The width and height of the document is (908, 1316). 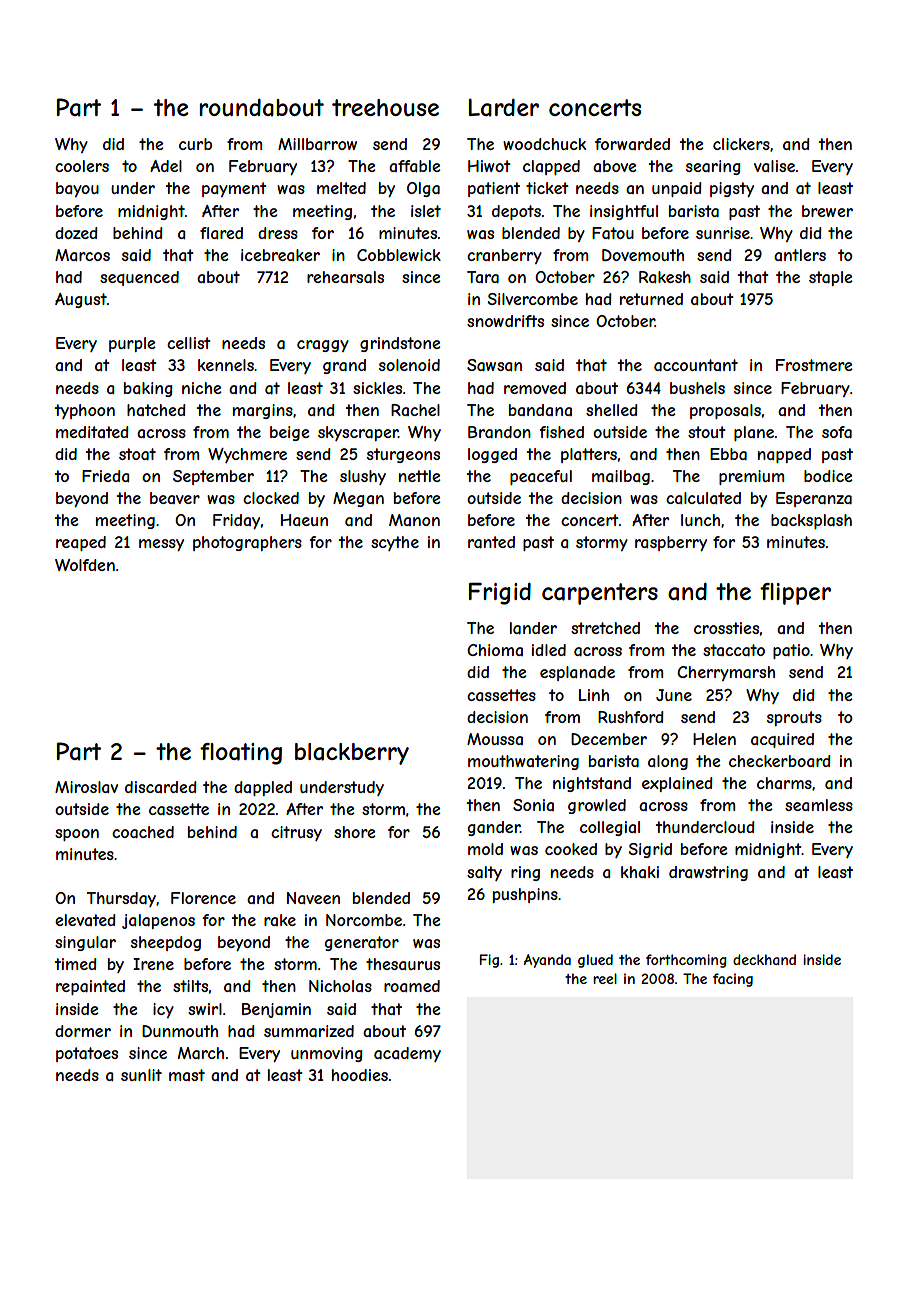 I want to click on elevated, so click(x=85, y=920).
